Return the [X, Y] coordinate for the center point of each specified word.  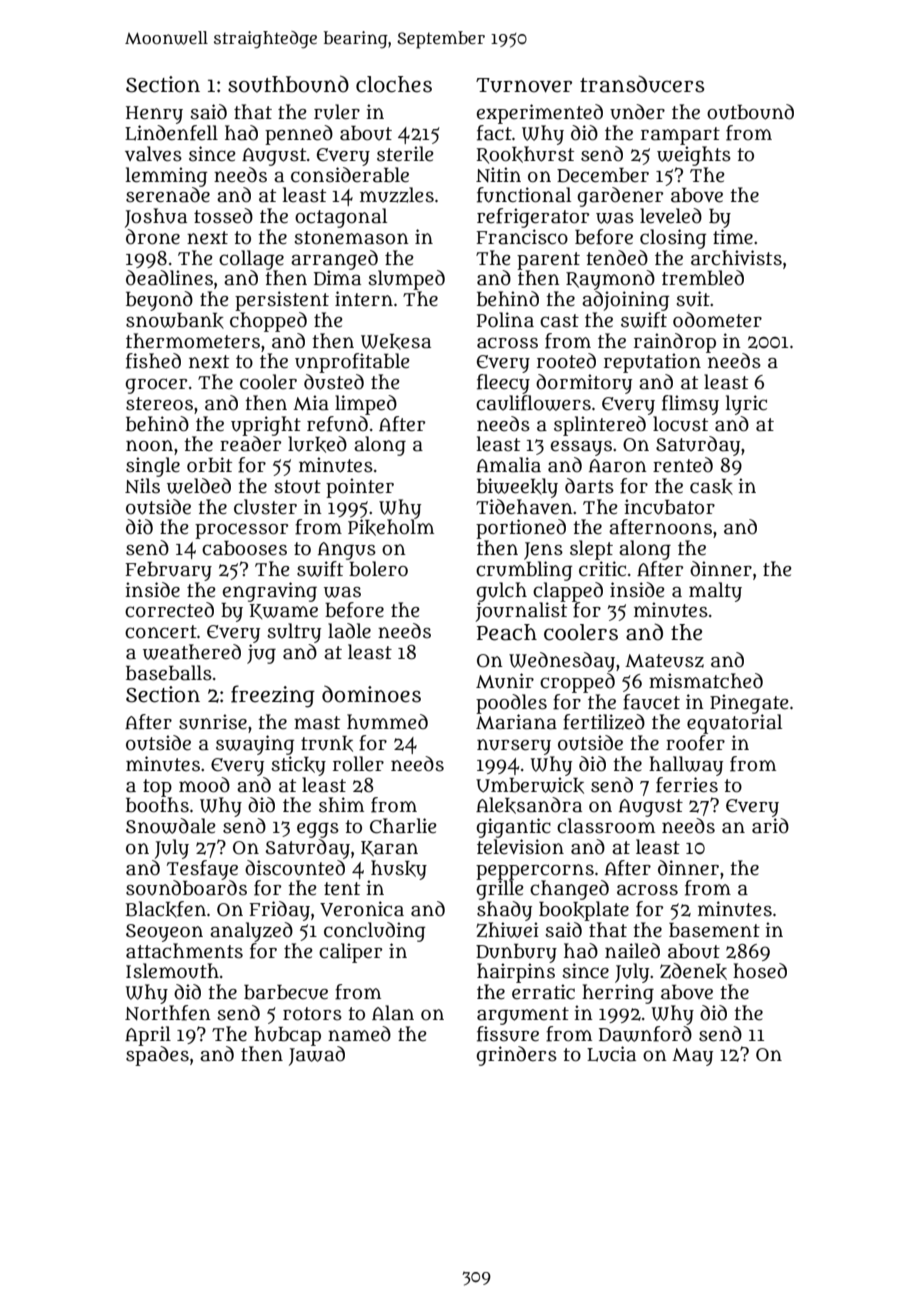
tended [617, 258]
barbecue [286, 992]
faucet [651, 702]
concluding [375, 932]
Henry [154, 115]
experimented [540, 114]
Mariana [516, 722]
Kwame [284, 611]
